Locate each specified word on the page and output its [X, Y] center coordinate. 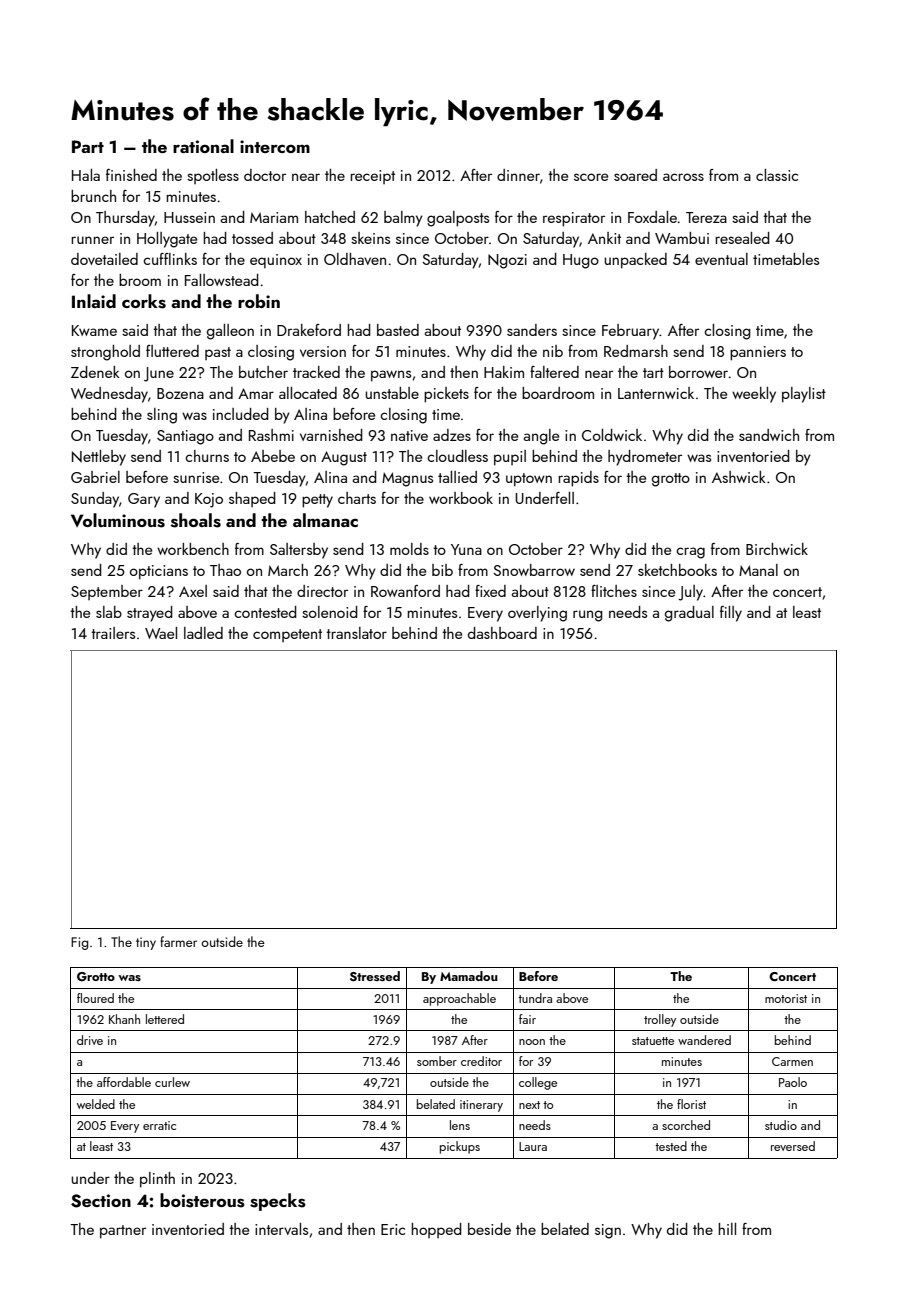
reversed [793, 1146]
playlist [804, 395]
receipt [372, 177]
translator [356, 633]
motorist [786, 998]
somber [437, 1061]
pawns [391, 376]
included [241, 414]
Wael [161, 633]
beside [489, 1229]
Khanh [124, 1019]
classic [777, 175]
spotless [213, 176]
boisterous [202, 1200]
